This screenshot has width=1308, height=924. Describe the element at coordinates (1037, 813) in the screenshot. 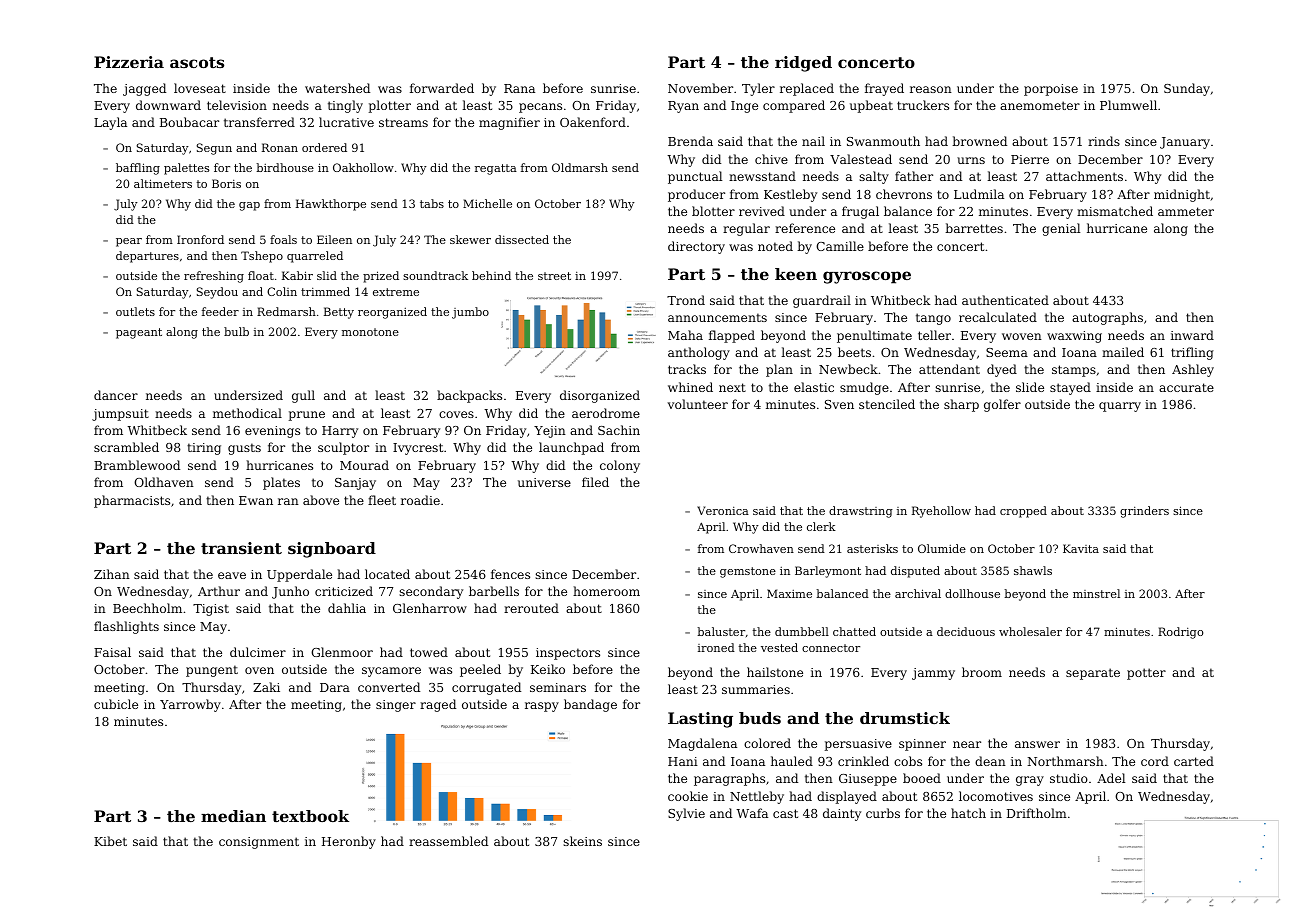

I see `Driftholm` at that location.
